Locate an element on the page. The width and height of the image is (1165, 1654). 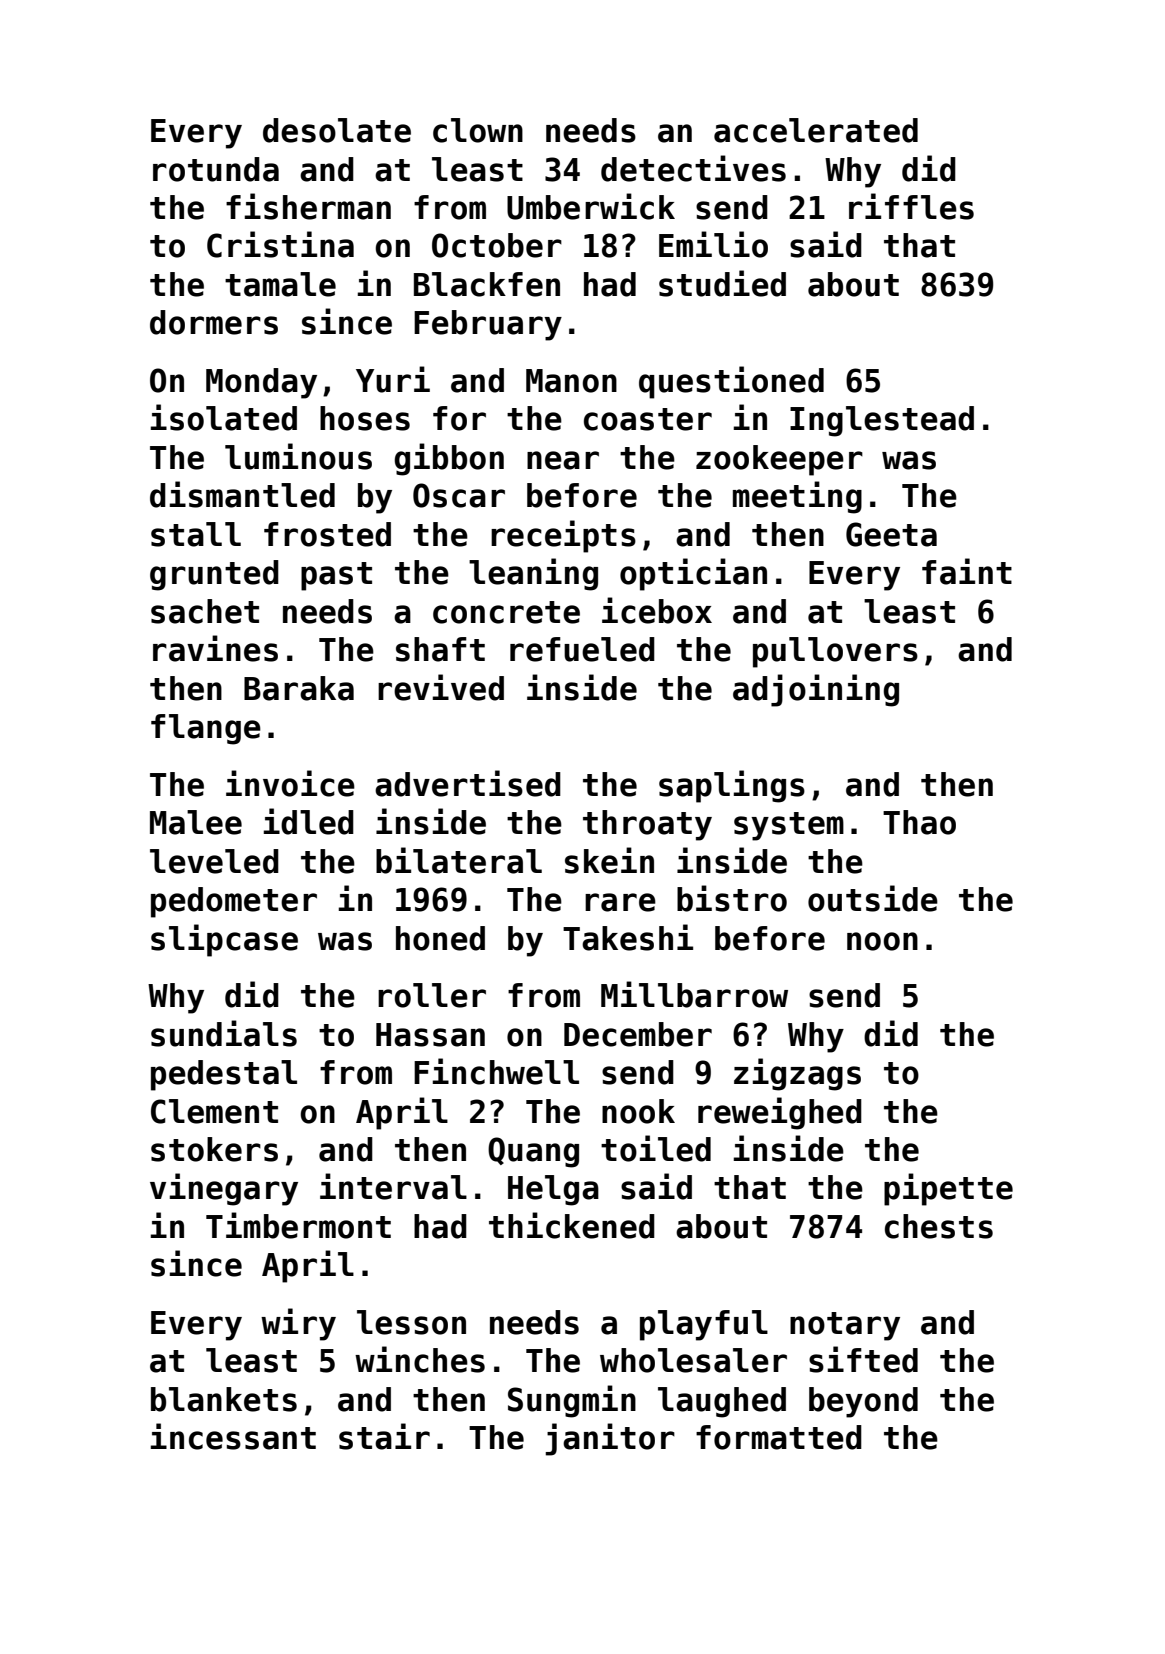
Clement is located at coordinates (214, 1111).
